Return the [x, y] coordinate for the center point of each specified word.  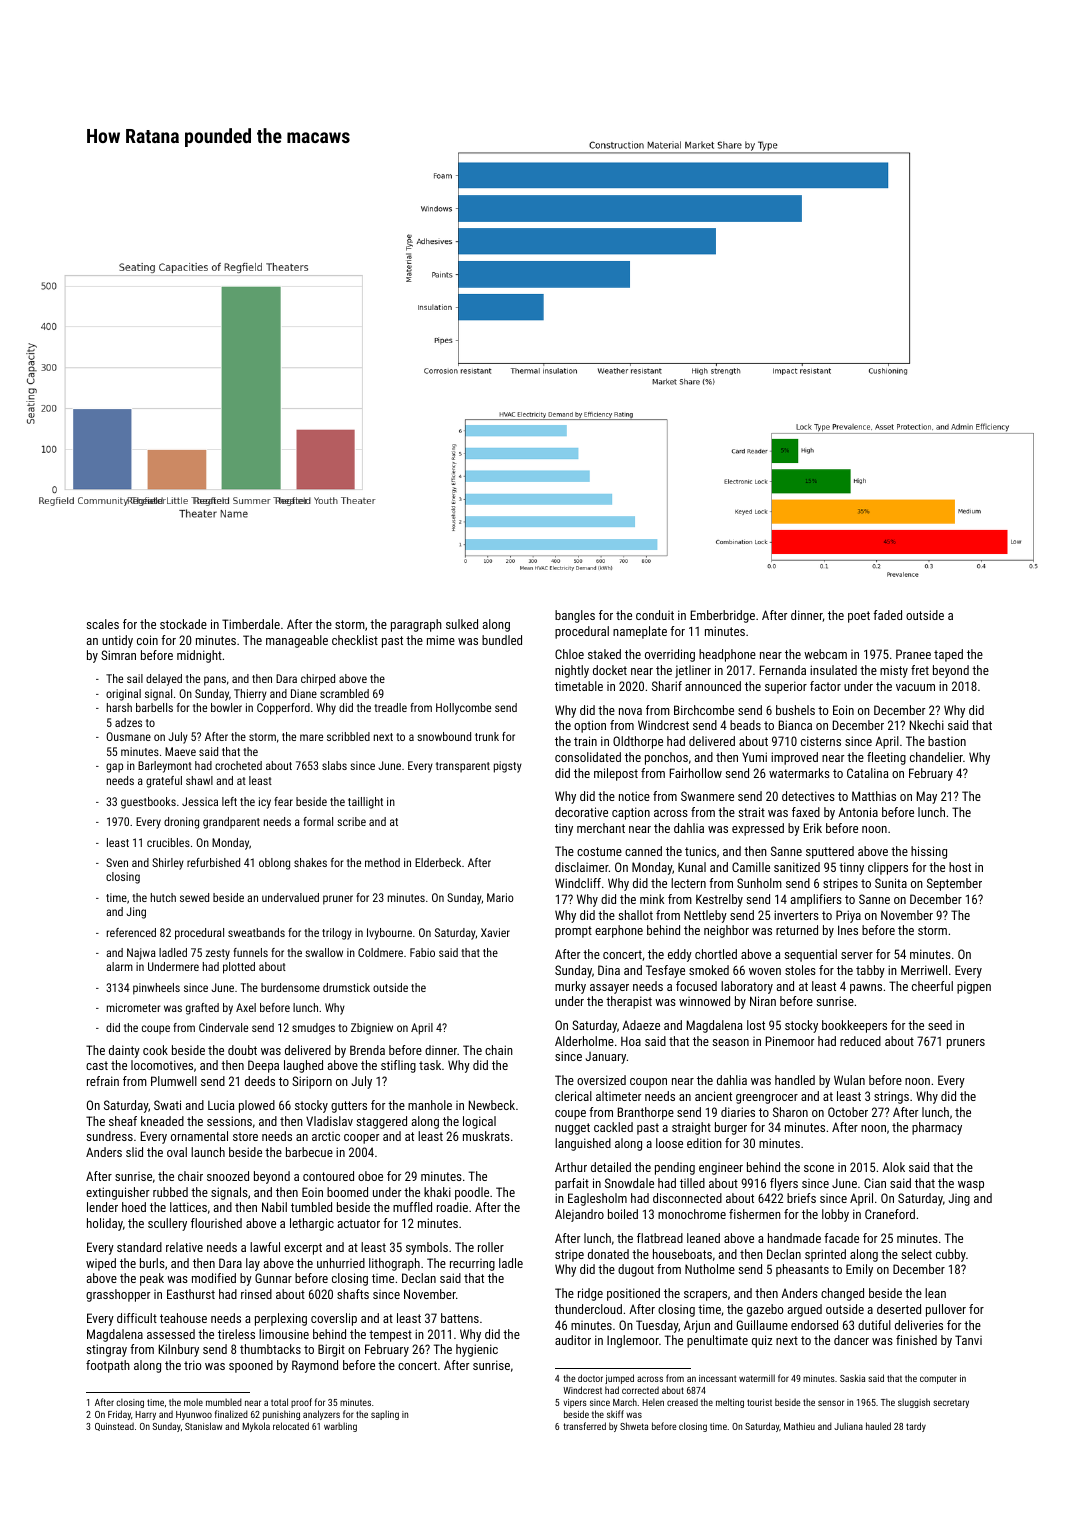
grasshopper [118, 1295]
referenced [131, 932]
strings [891, 1097]
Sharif [667, 686]
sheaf [123, 1121]
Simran [118, 655]
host [960, 867]
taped [948, 655]
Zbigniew [372, 1029]
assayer [609, 989]
